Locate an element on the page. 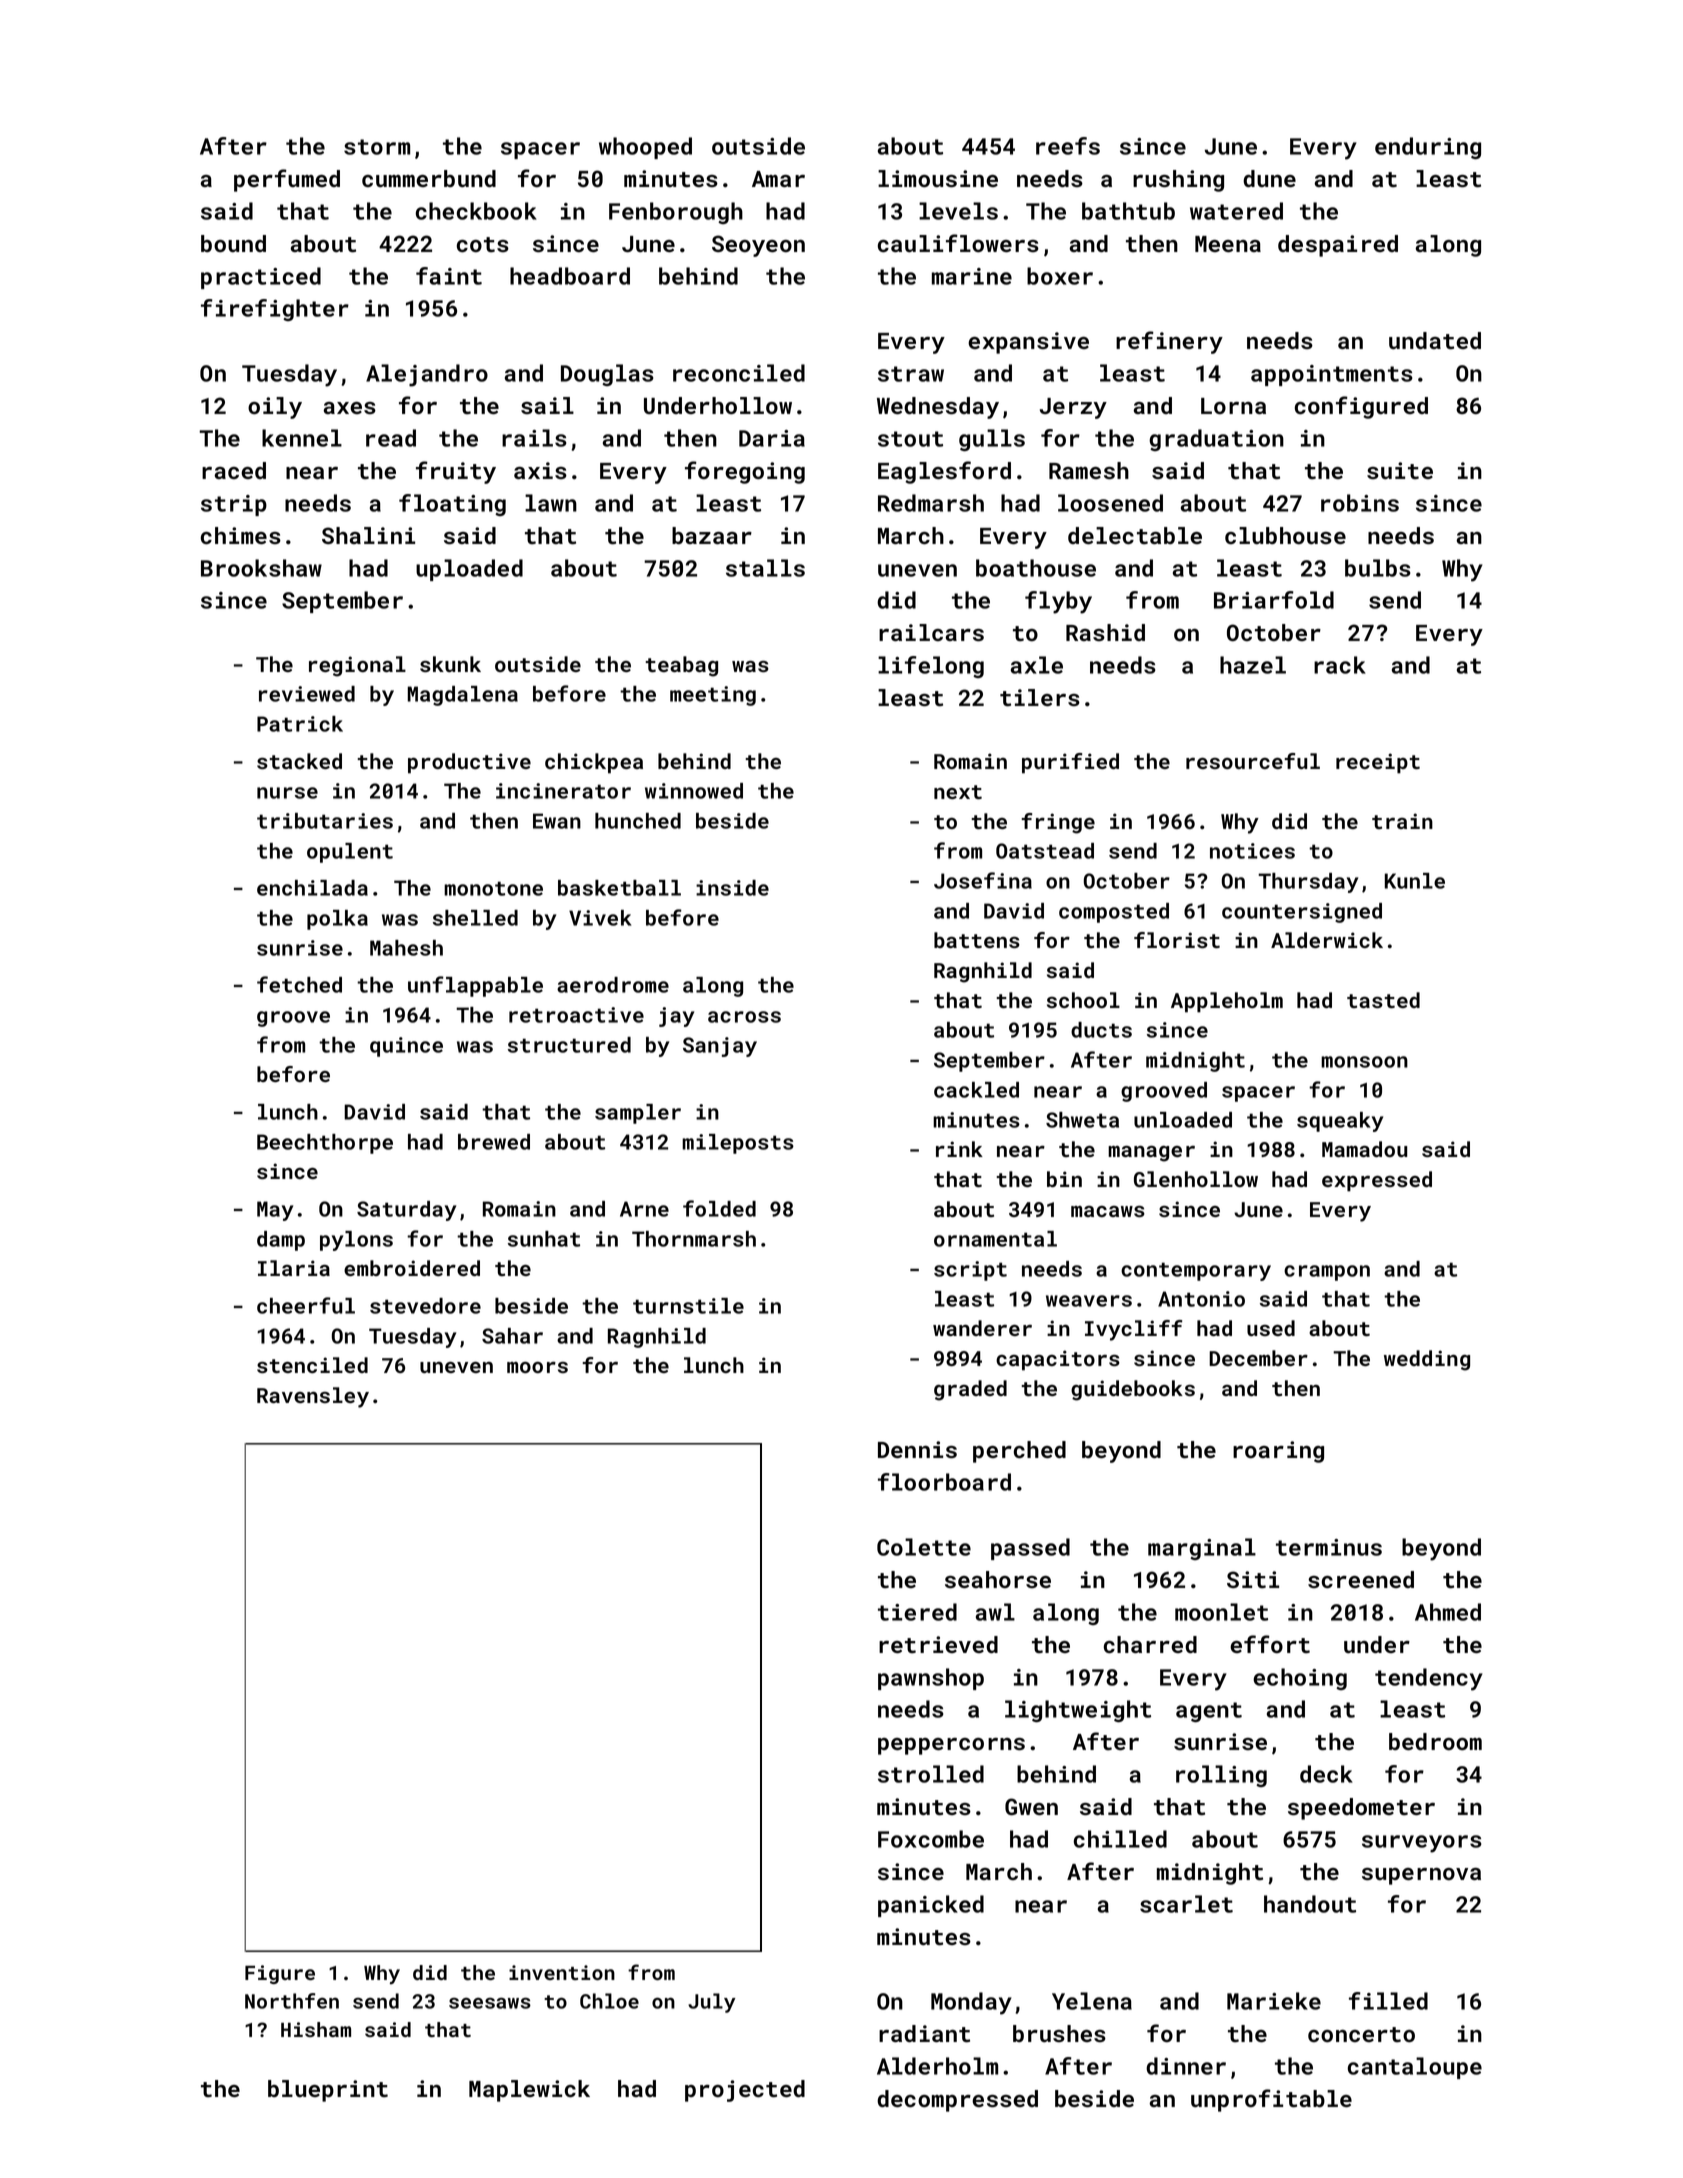  floating is located at coordinates (452, 505).
